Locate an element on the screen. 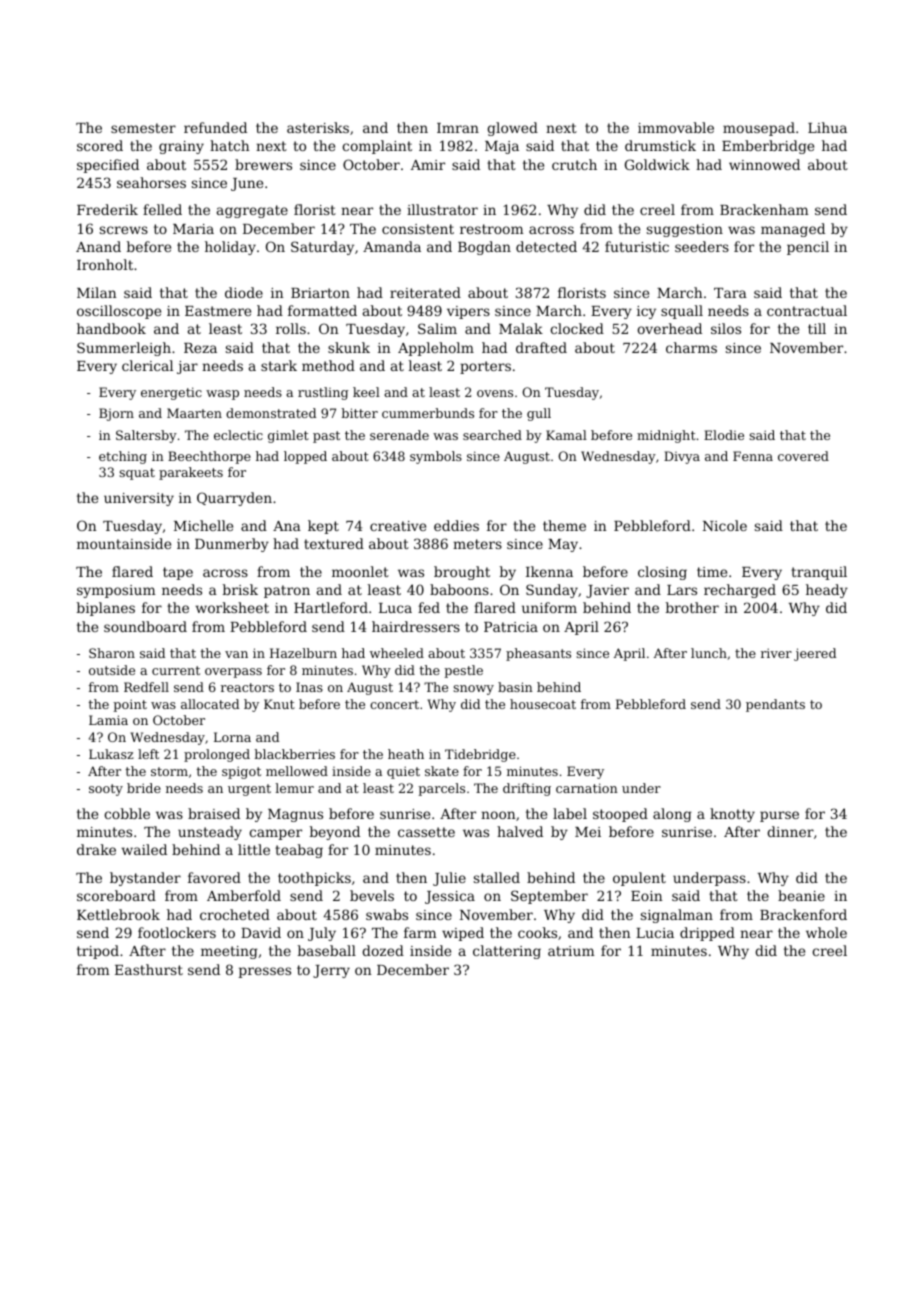 The height and width of the screenshot is (1308, 924). Imran is located at coordinates (458, 128).
